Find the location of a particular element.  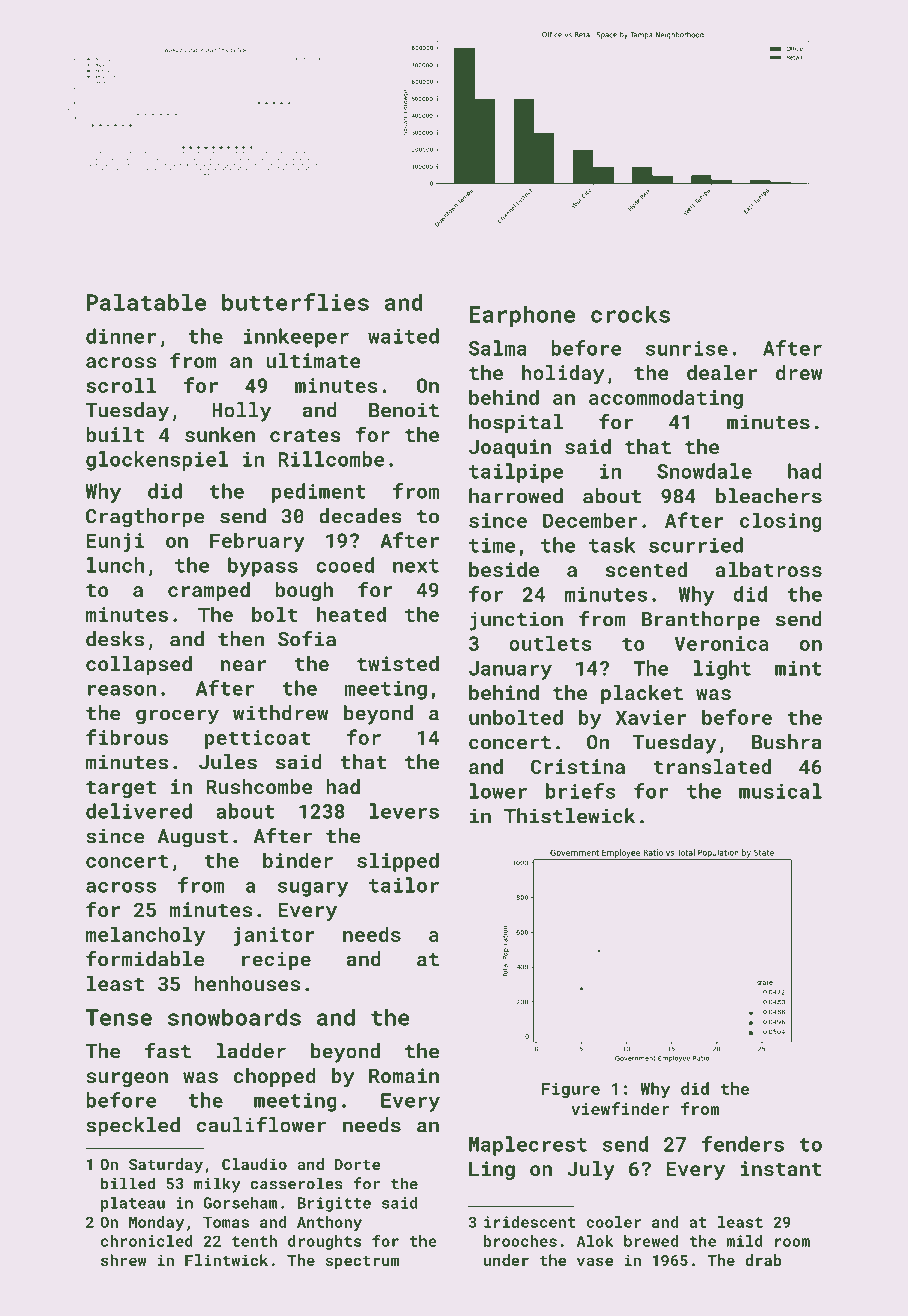

translated is located at coordinates (712, 766).
